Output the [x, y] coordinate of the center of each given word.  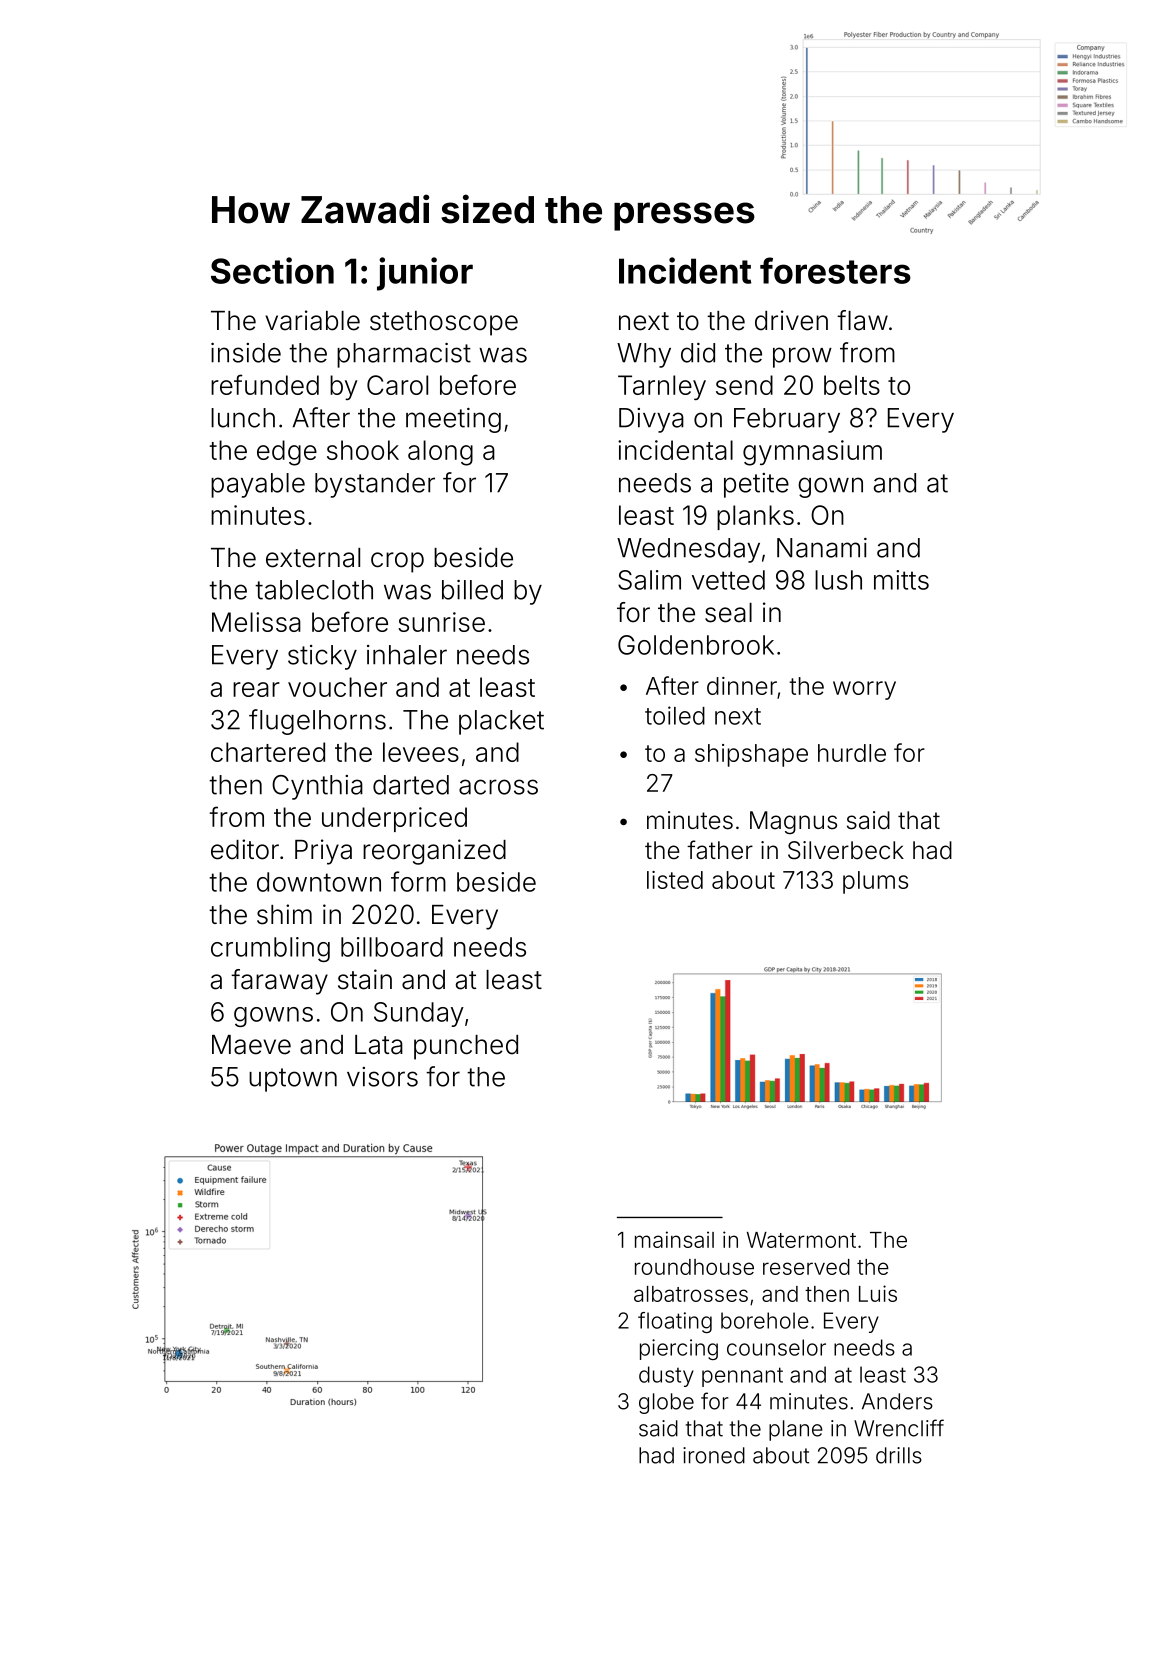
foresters [835, 270]
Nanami [822, 548]
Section [272, 270]
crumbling [270, 949]
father [720, 850]
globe [666, 1403]
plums [875, 882]
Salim [649, 580]
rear [256, 689]
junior [425, 274]
